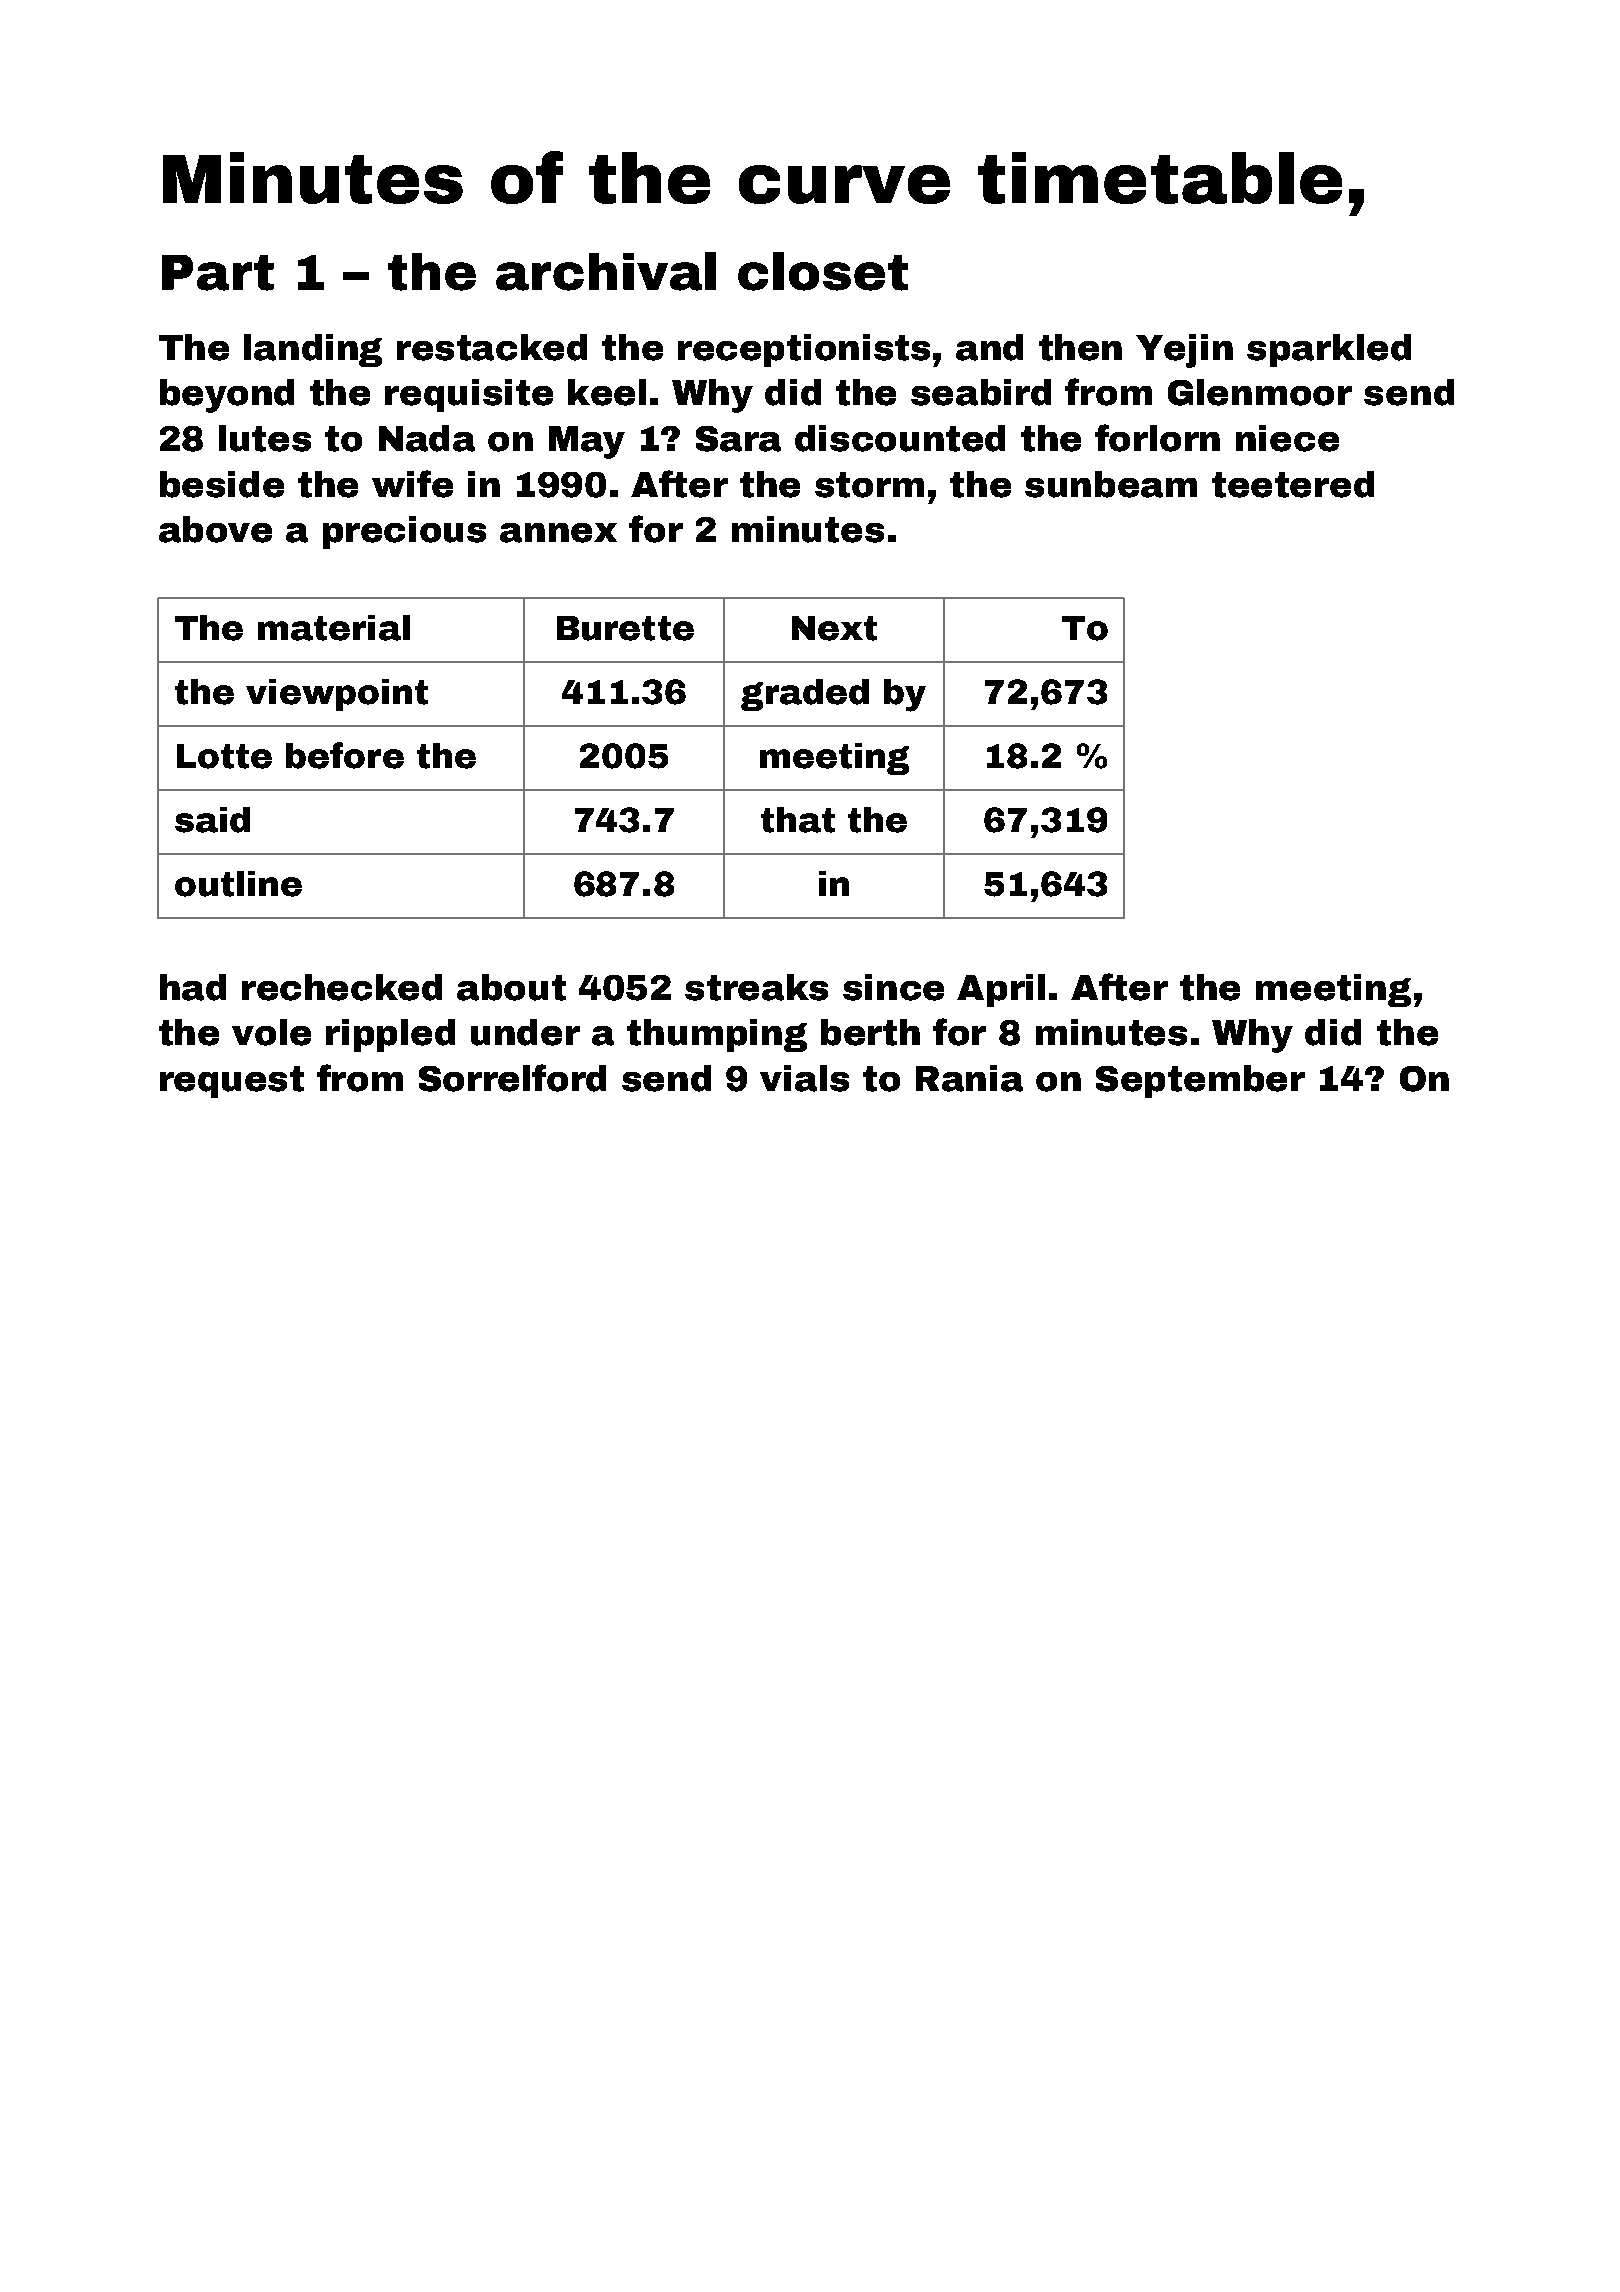 The image size is (1620, 2292). What do you see at coordinates (511, 987) in the screenshot?
I see `about` at bounding box center [511, 987].
